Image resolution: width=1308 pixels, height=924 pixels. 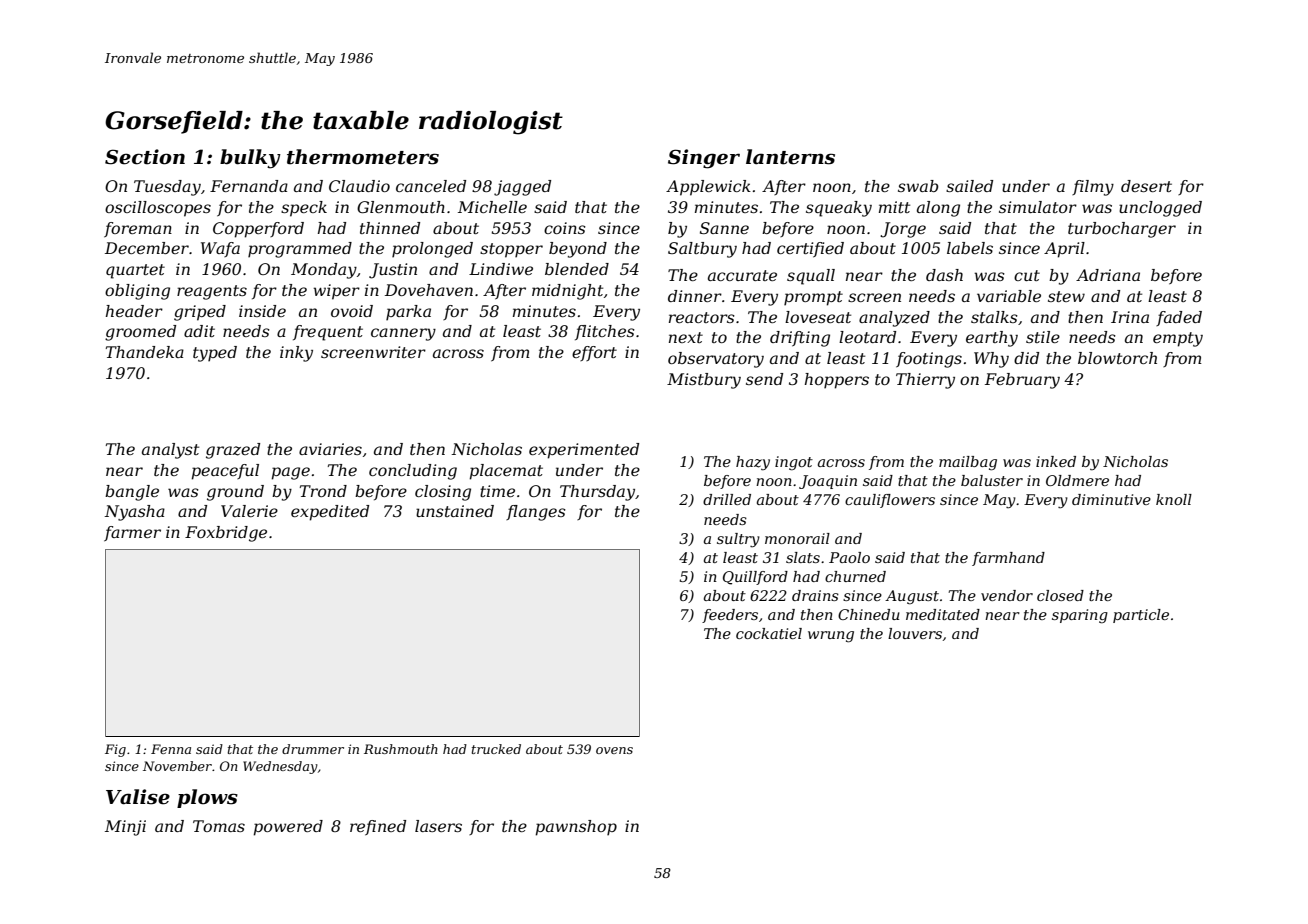 What do you see at coordinates (790, 157) in the screenshot?
I see `lanterns` at bounding box center [790, 157].
